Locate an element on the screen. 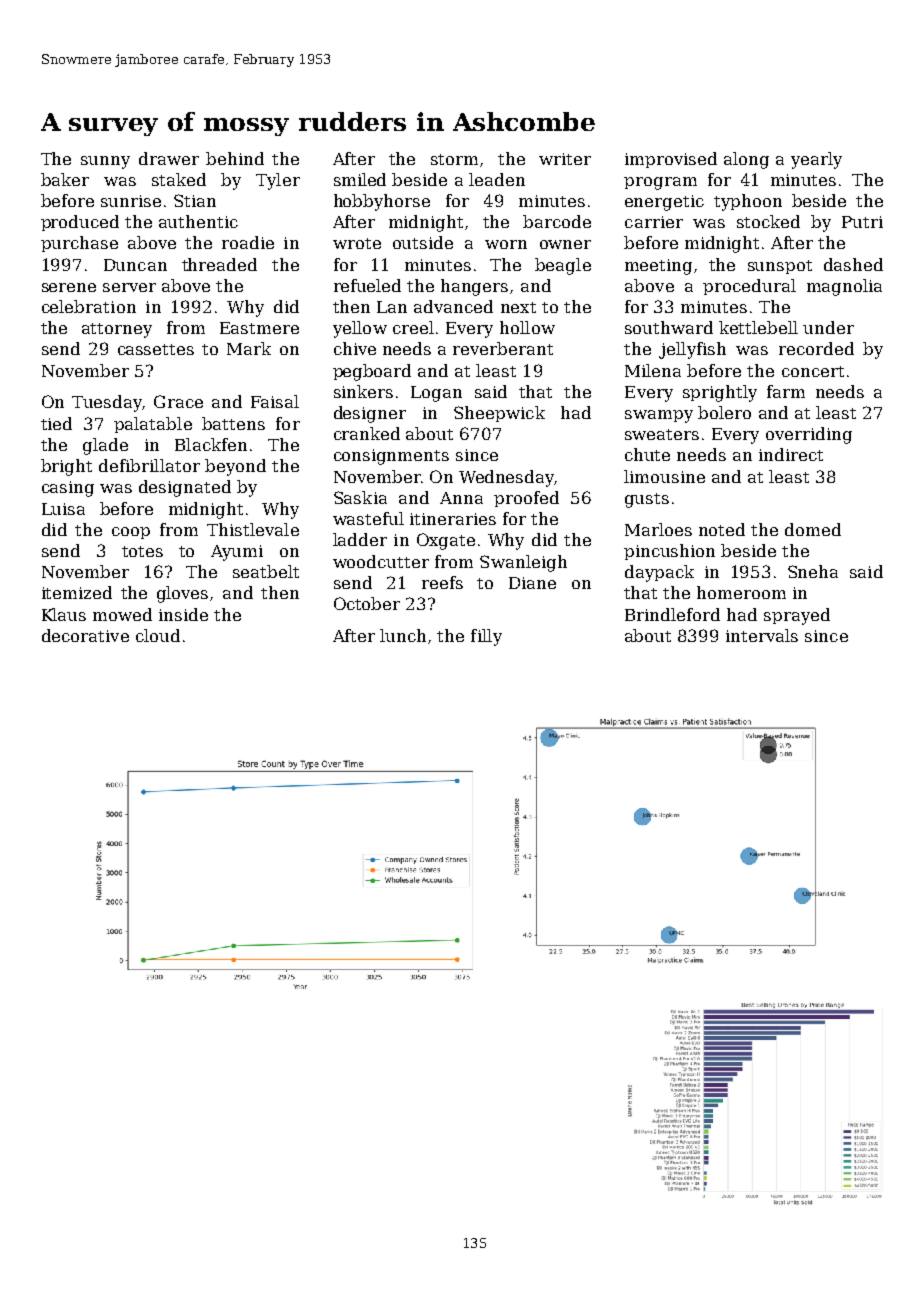 The height and width of the screenshot is (1308, 924). Duncan is located at coordinates (135, 265).
